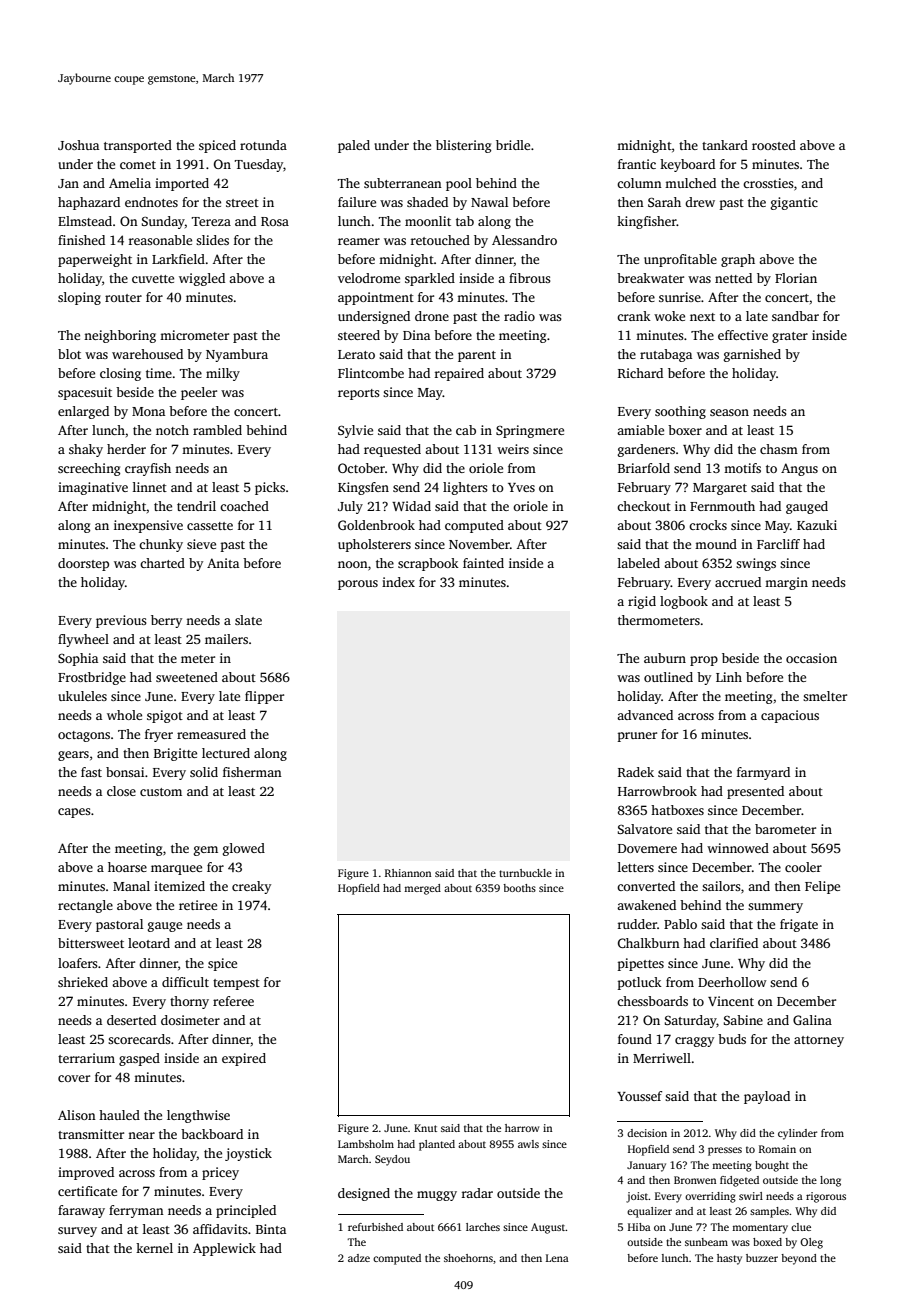 The width and height of the document is (908, 1316). What do you see at coordinates (513, 145) in the document?
I see `bridle` at bounding box center [513, 145].
